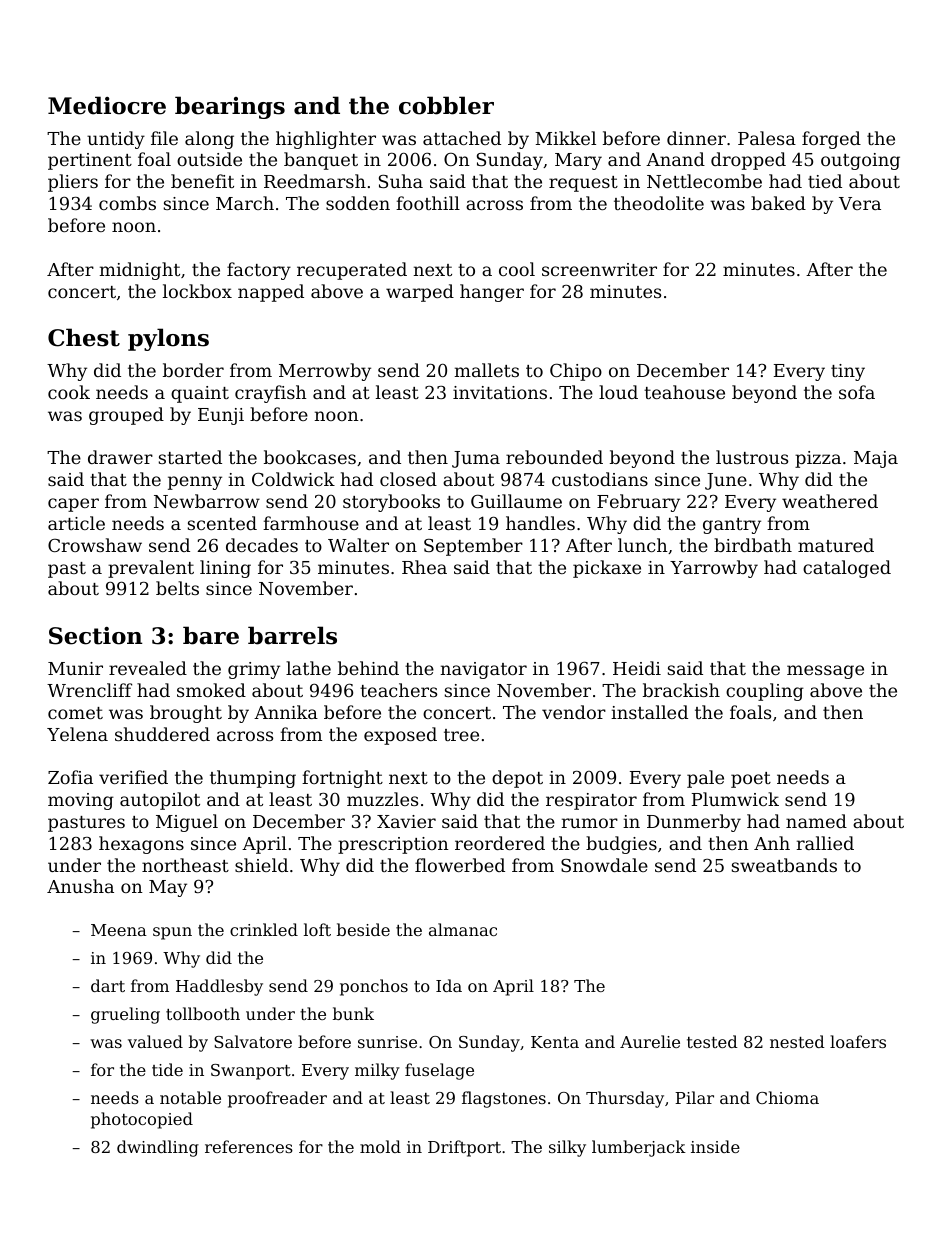 The width and height of the screenshot is (952, 1233). I want to click on mallets, so click(487, 370).
